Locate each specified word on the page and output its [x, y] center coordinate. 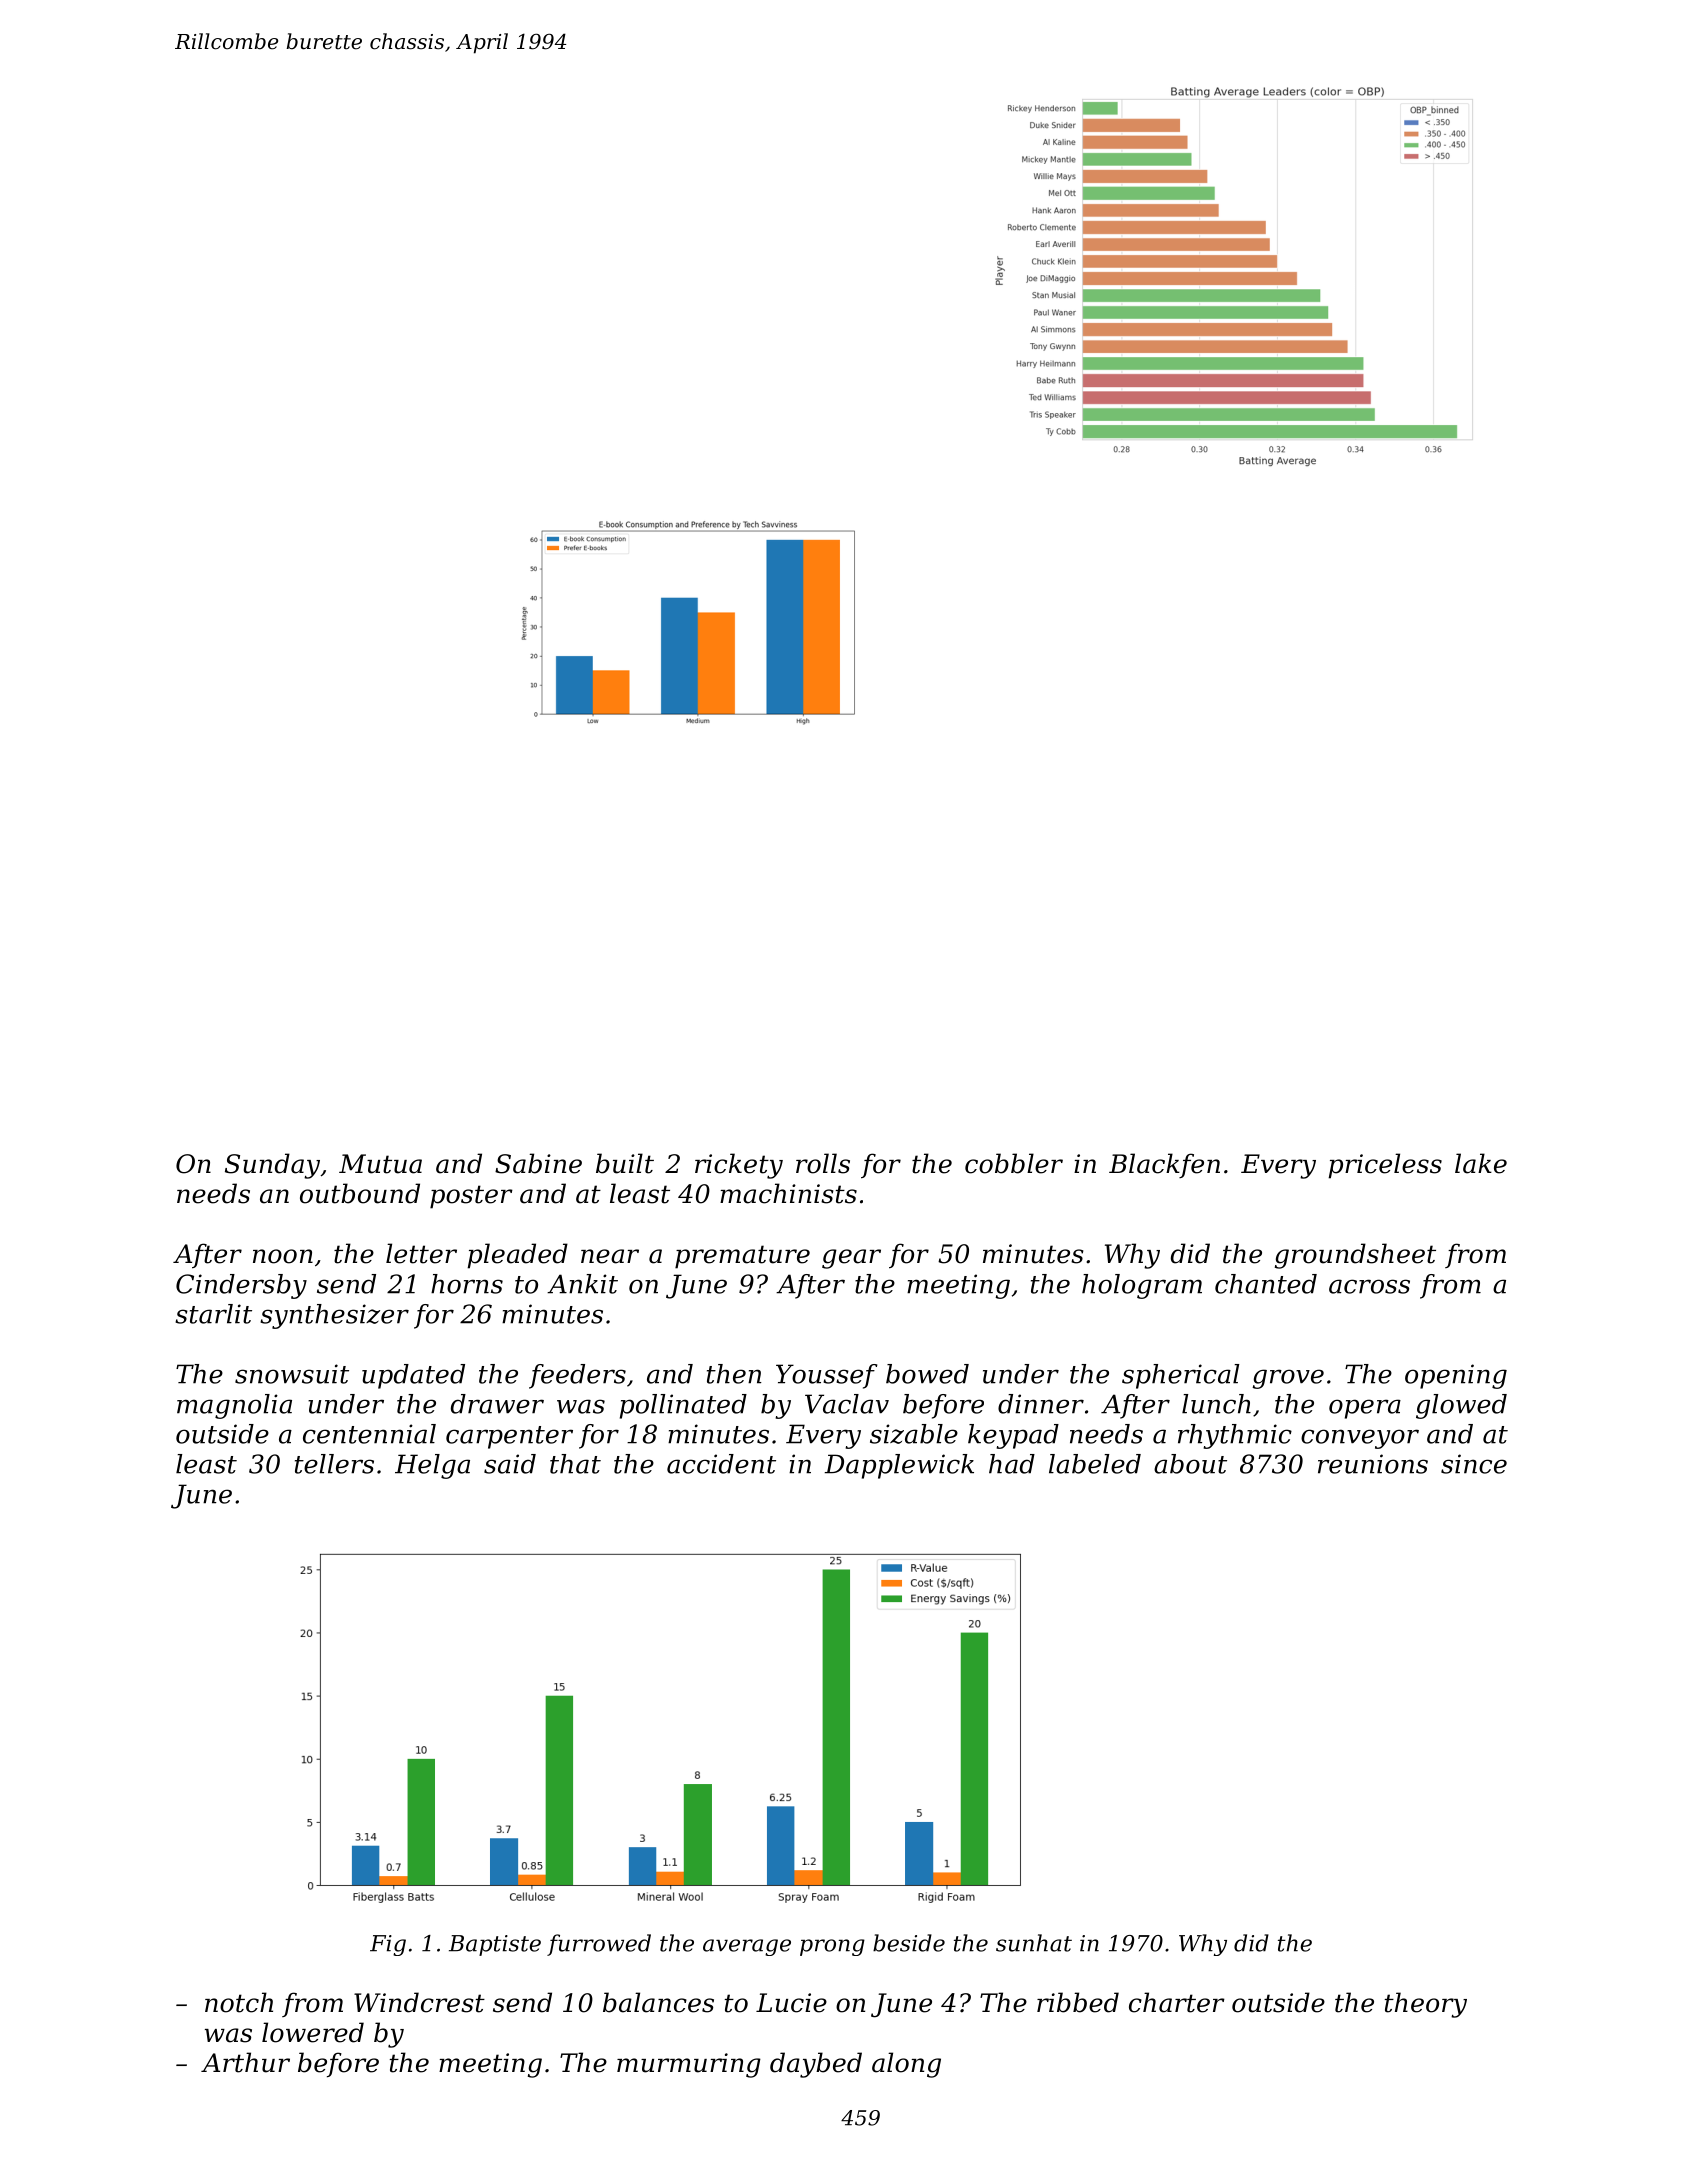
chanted [1266, 1284]
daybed [816, 2065]
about [1190, 1464]
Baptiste [495, 1945]
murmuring [689, 2065]
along [906, 2065]
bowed [927, 1374]
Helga [432, 1466]
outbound [360, 1193]
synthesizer [334, 1316]
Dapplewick [899, 1466]
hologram [1142, 1286]
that [575, 1464]
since [1474, 1464]
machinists [788, 1193]
